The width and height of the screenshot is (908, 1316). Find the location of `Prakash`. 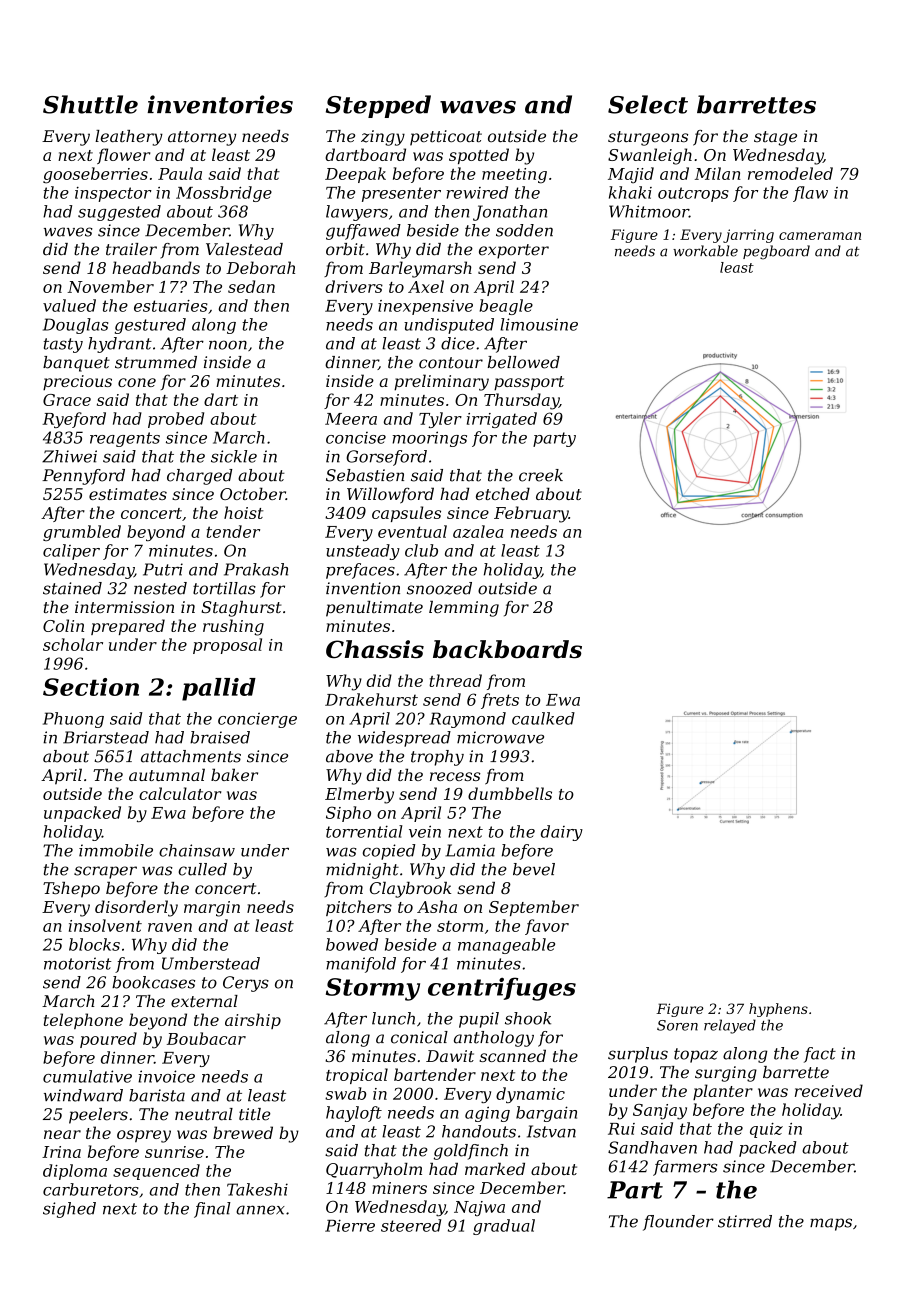

Prakash is located at coordinates (256, 569).
